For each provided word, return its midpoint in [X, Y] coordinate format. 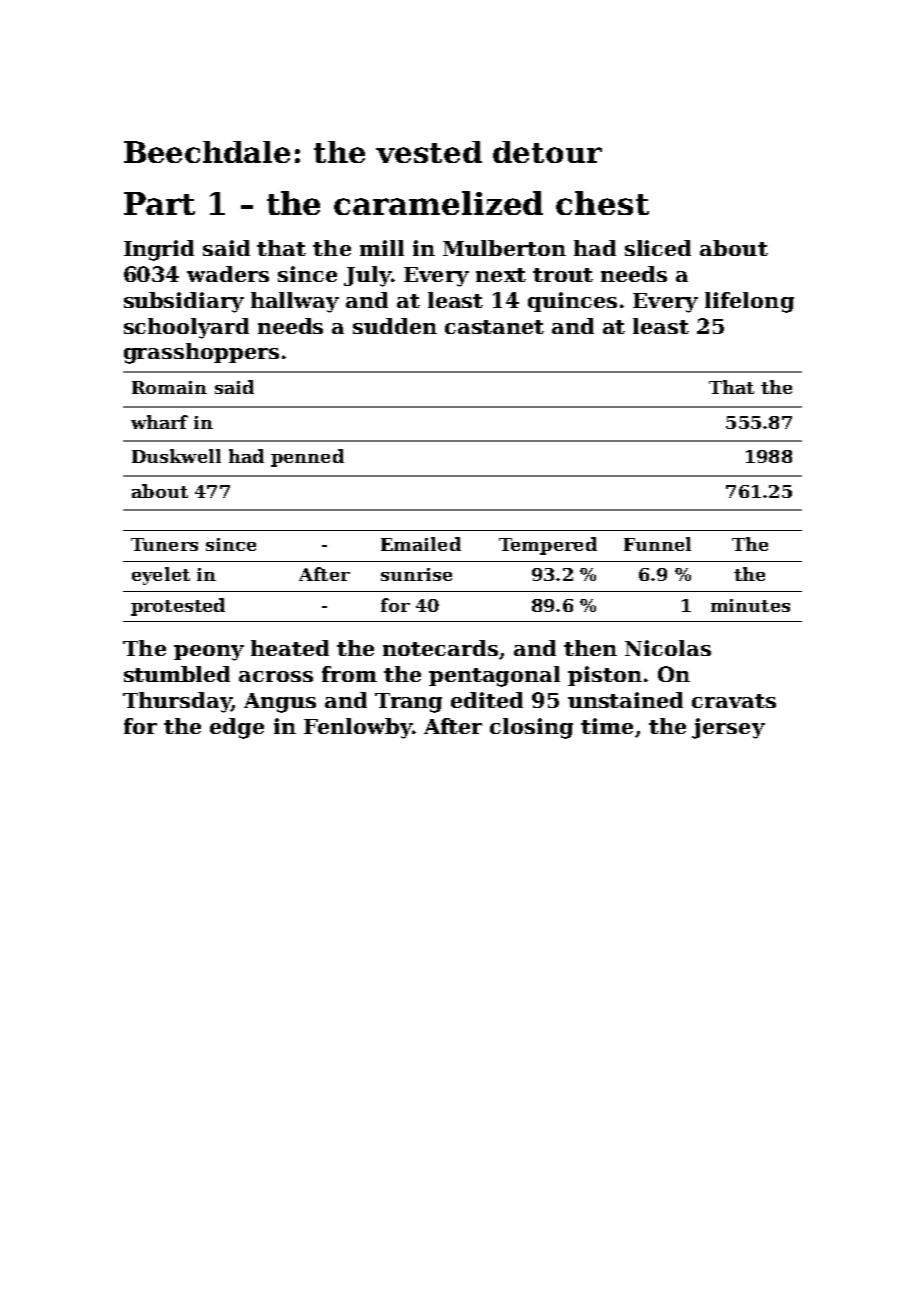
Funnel [657, 544]
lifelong [749, 302]
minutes [750, 605]
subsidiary [184, 302]
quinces [572, 302]
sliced [658, 248]
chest [602, 203]
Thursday [177, 702]
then [590, 648]
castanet [494, 327]
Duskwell [176, 456]
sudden [395, 326]
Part [159, 203]
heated [290, 648]
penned [307, 458]
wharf [159, 422]
